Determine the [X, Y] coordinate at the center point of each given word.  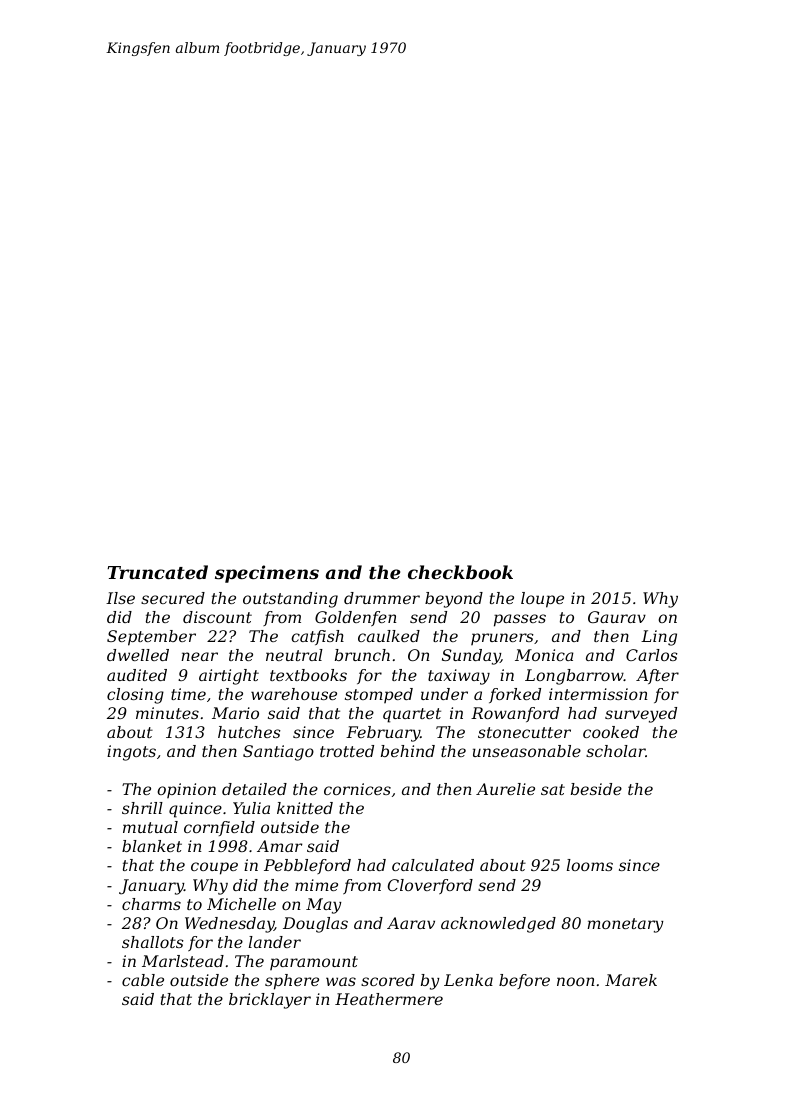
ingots [131, 753]
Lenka [468, 980]
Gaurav [617, 617]
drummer [382, 598]
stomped [379, 695]
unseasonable [527, 751]
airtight [229, 677]
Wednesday [229, 925]
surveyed [641, 715]
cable [143, 980]
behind [408, 751]
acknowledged [498, 925]
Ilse [120, 598]
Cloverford [430, 886]
